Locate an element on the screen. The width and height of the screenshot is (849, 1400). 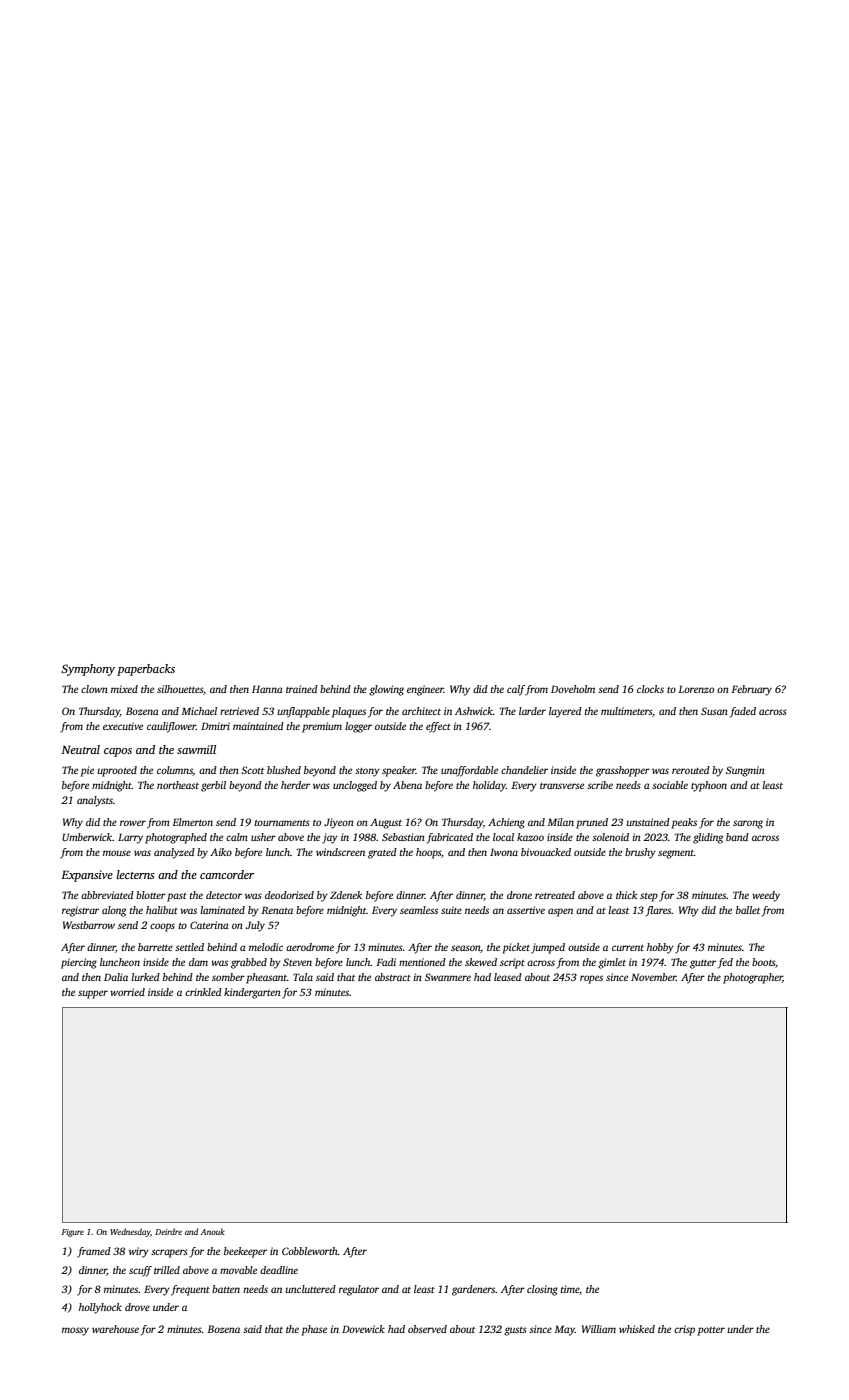
Achieng is located at coordinates (506, 823).
